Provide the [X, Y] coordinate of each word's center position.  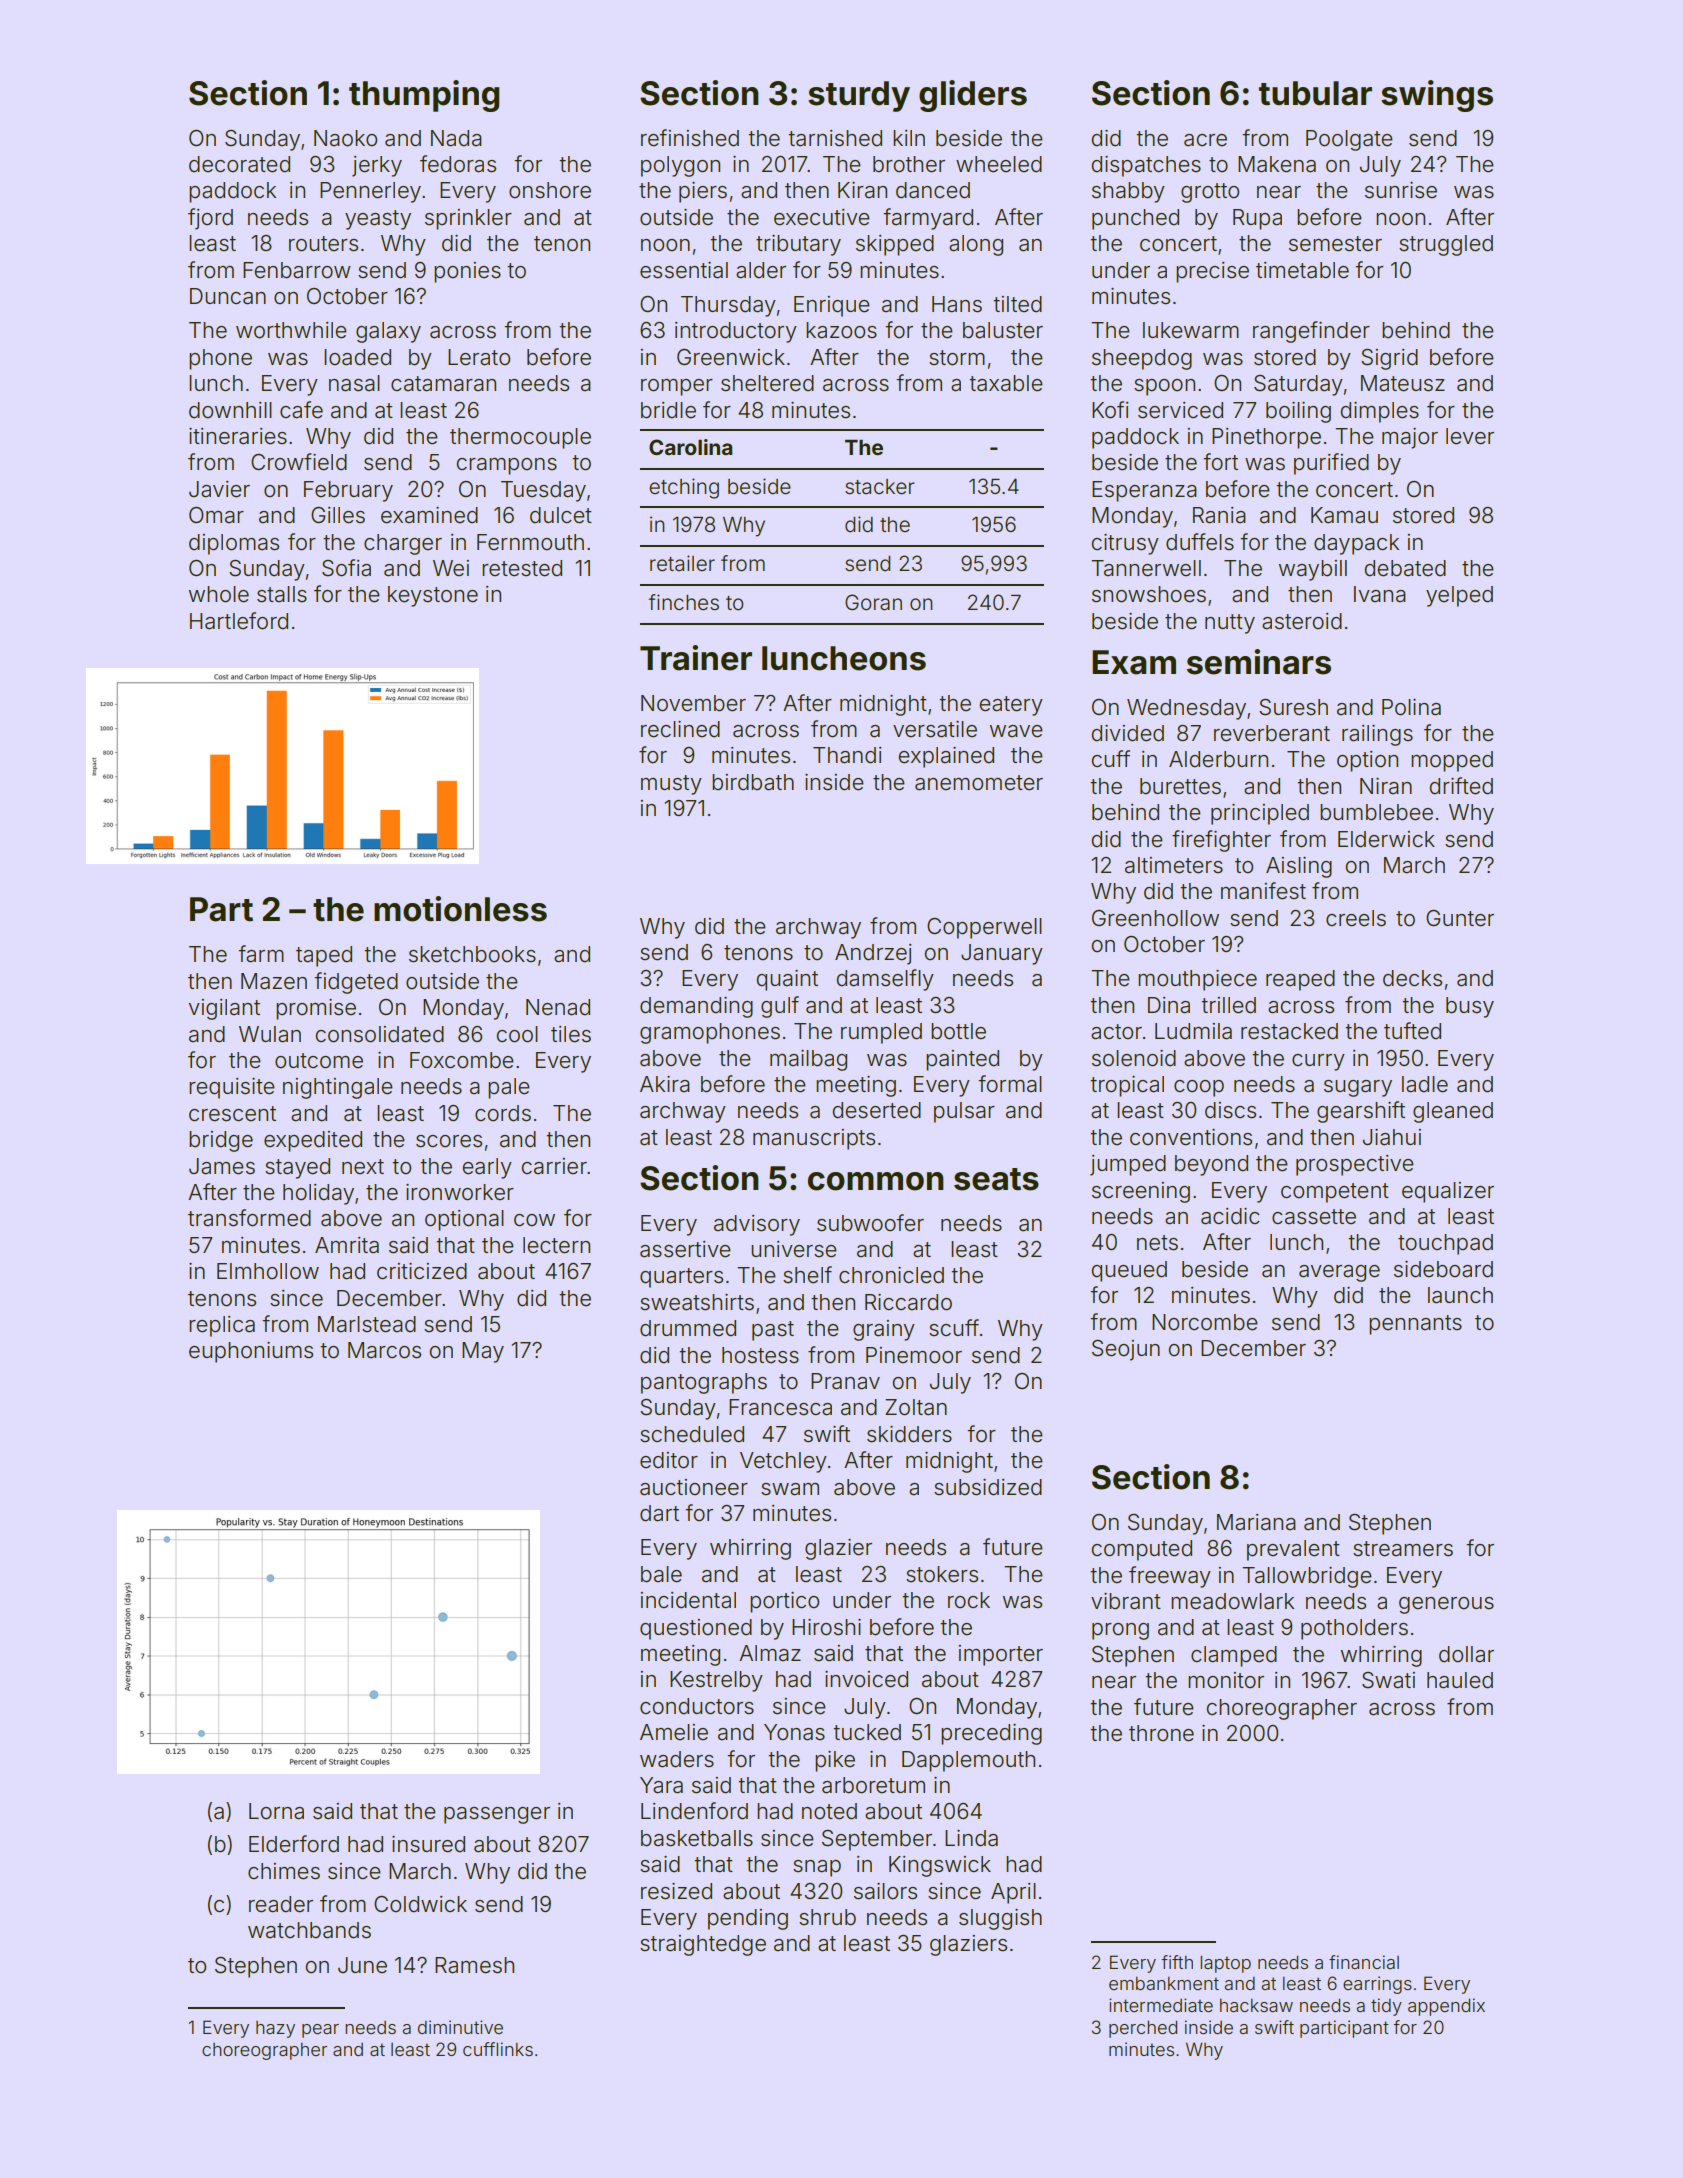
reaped [1300, 980]
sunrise [1401, 190]
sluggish [1000, 1919]
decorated [239, 164]
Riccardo [908, 1302]
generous [1446, 1605]
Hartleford [239, 621]
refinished [690, 138]
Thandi [847, 755]
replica [222, 1326]
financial [1364, 1962]
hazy [275, 2029]
